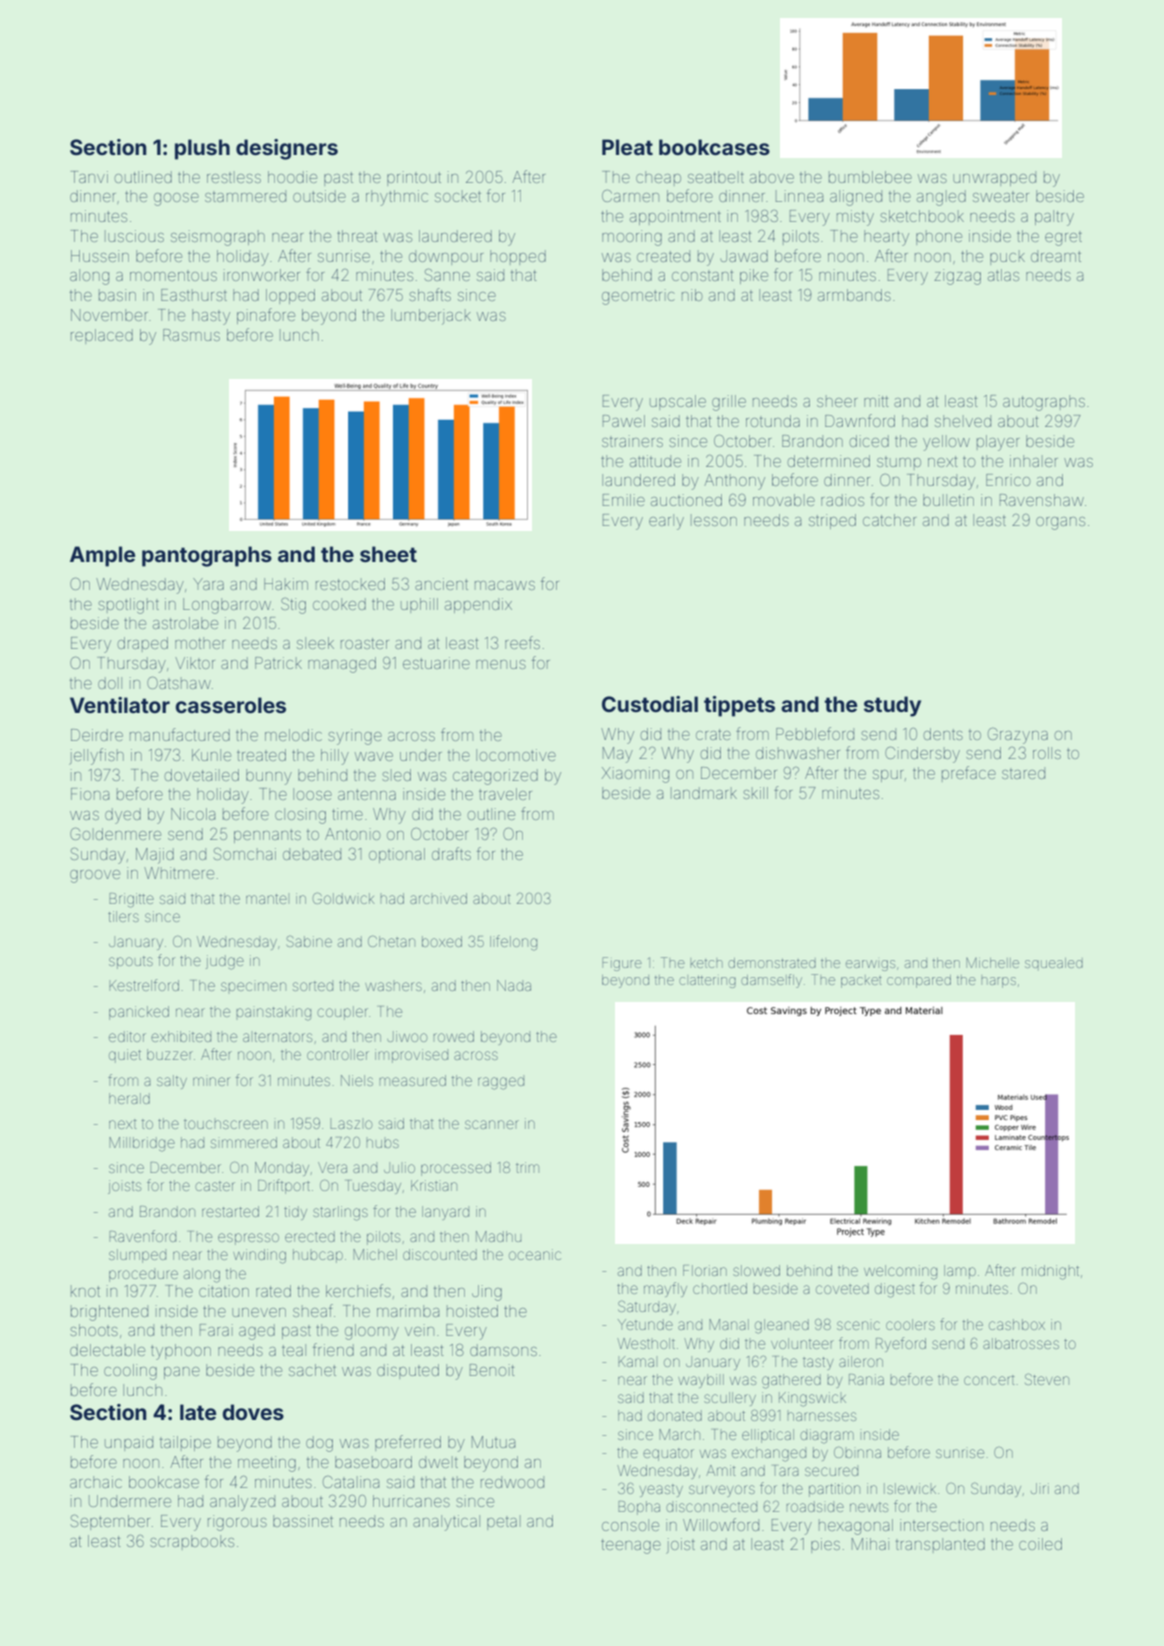  Describe the element at coordinates (440, 1254) in the screenshot. I see `discounted` at that location.
